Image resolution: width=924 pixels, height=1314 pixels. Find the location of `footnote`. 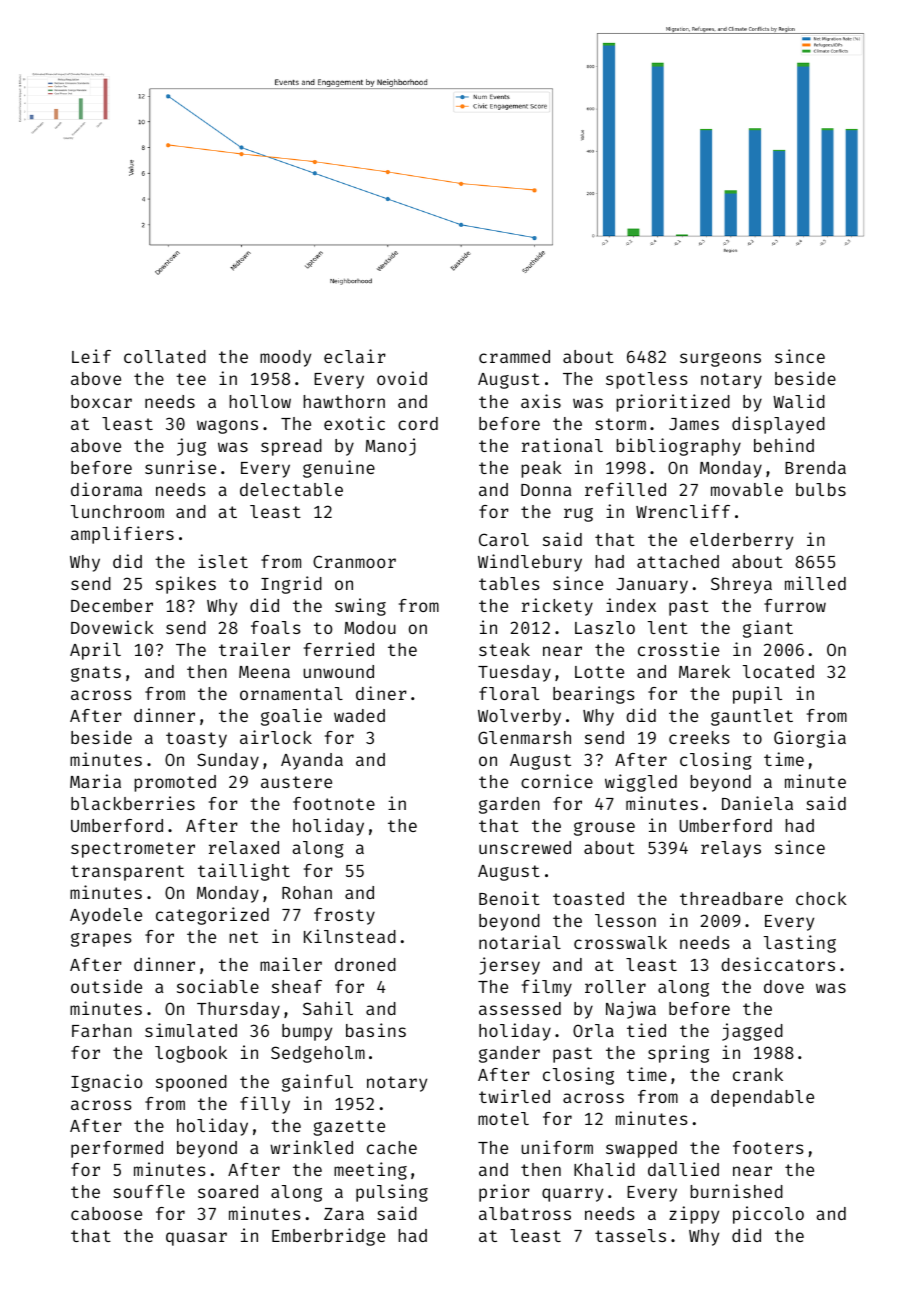

footnote is located at coordinates (334, 803).
